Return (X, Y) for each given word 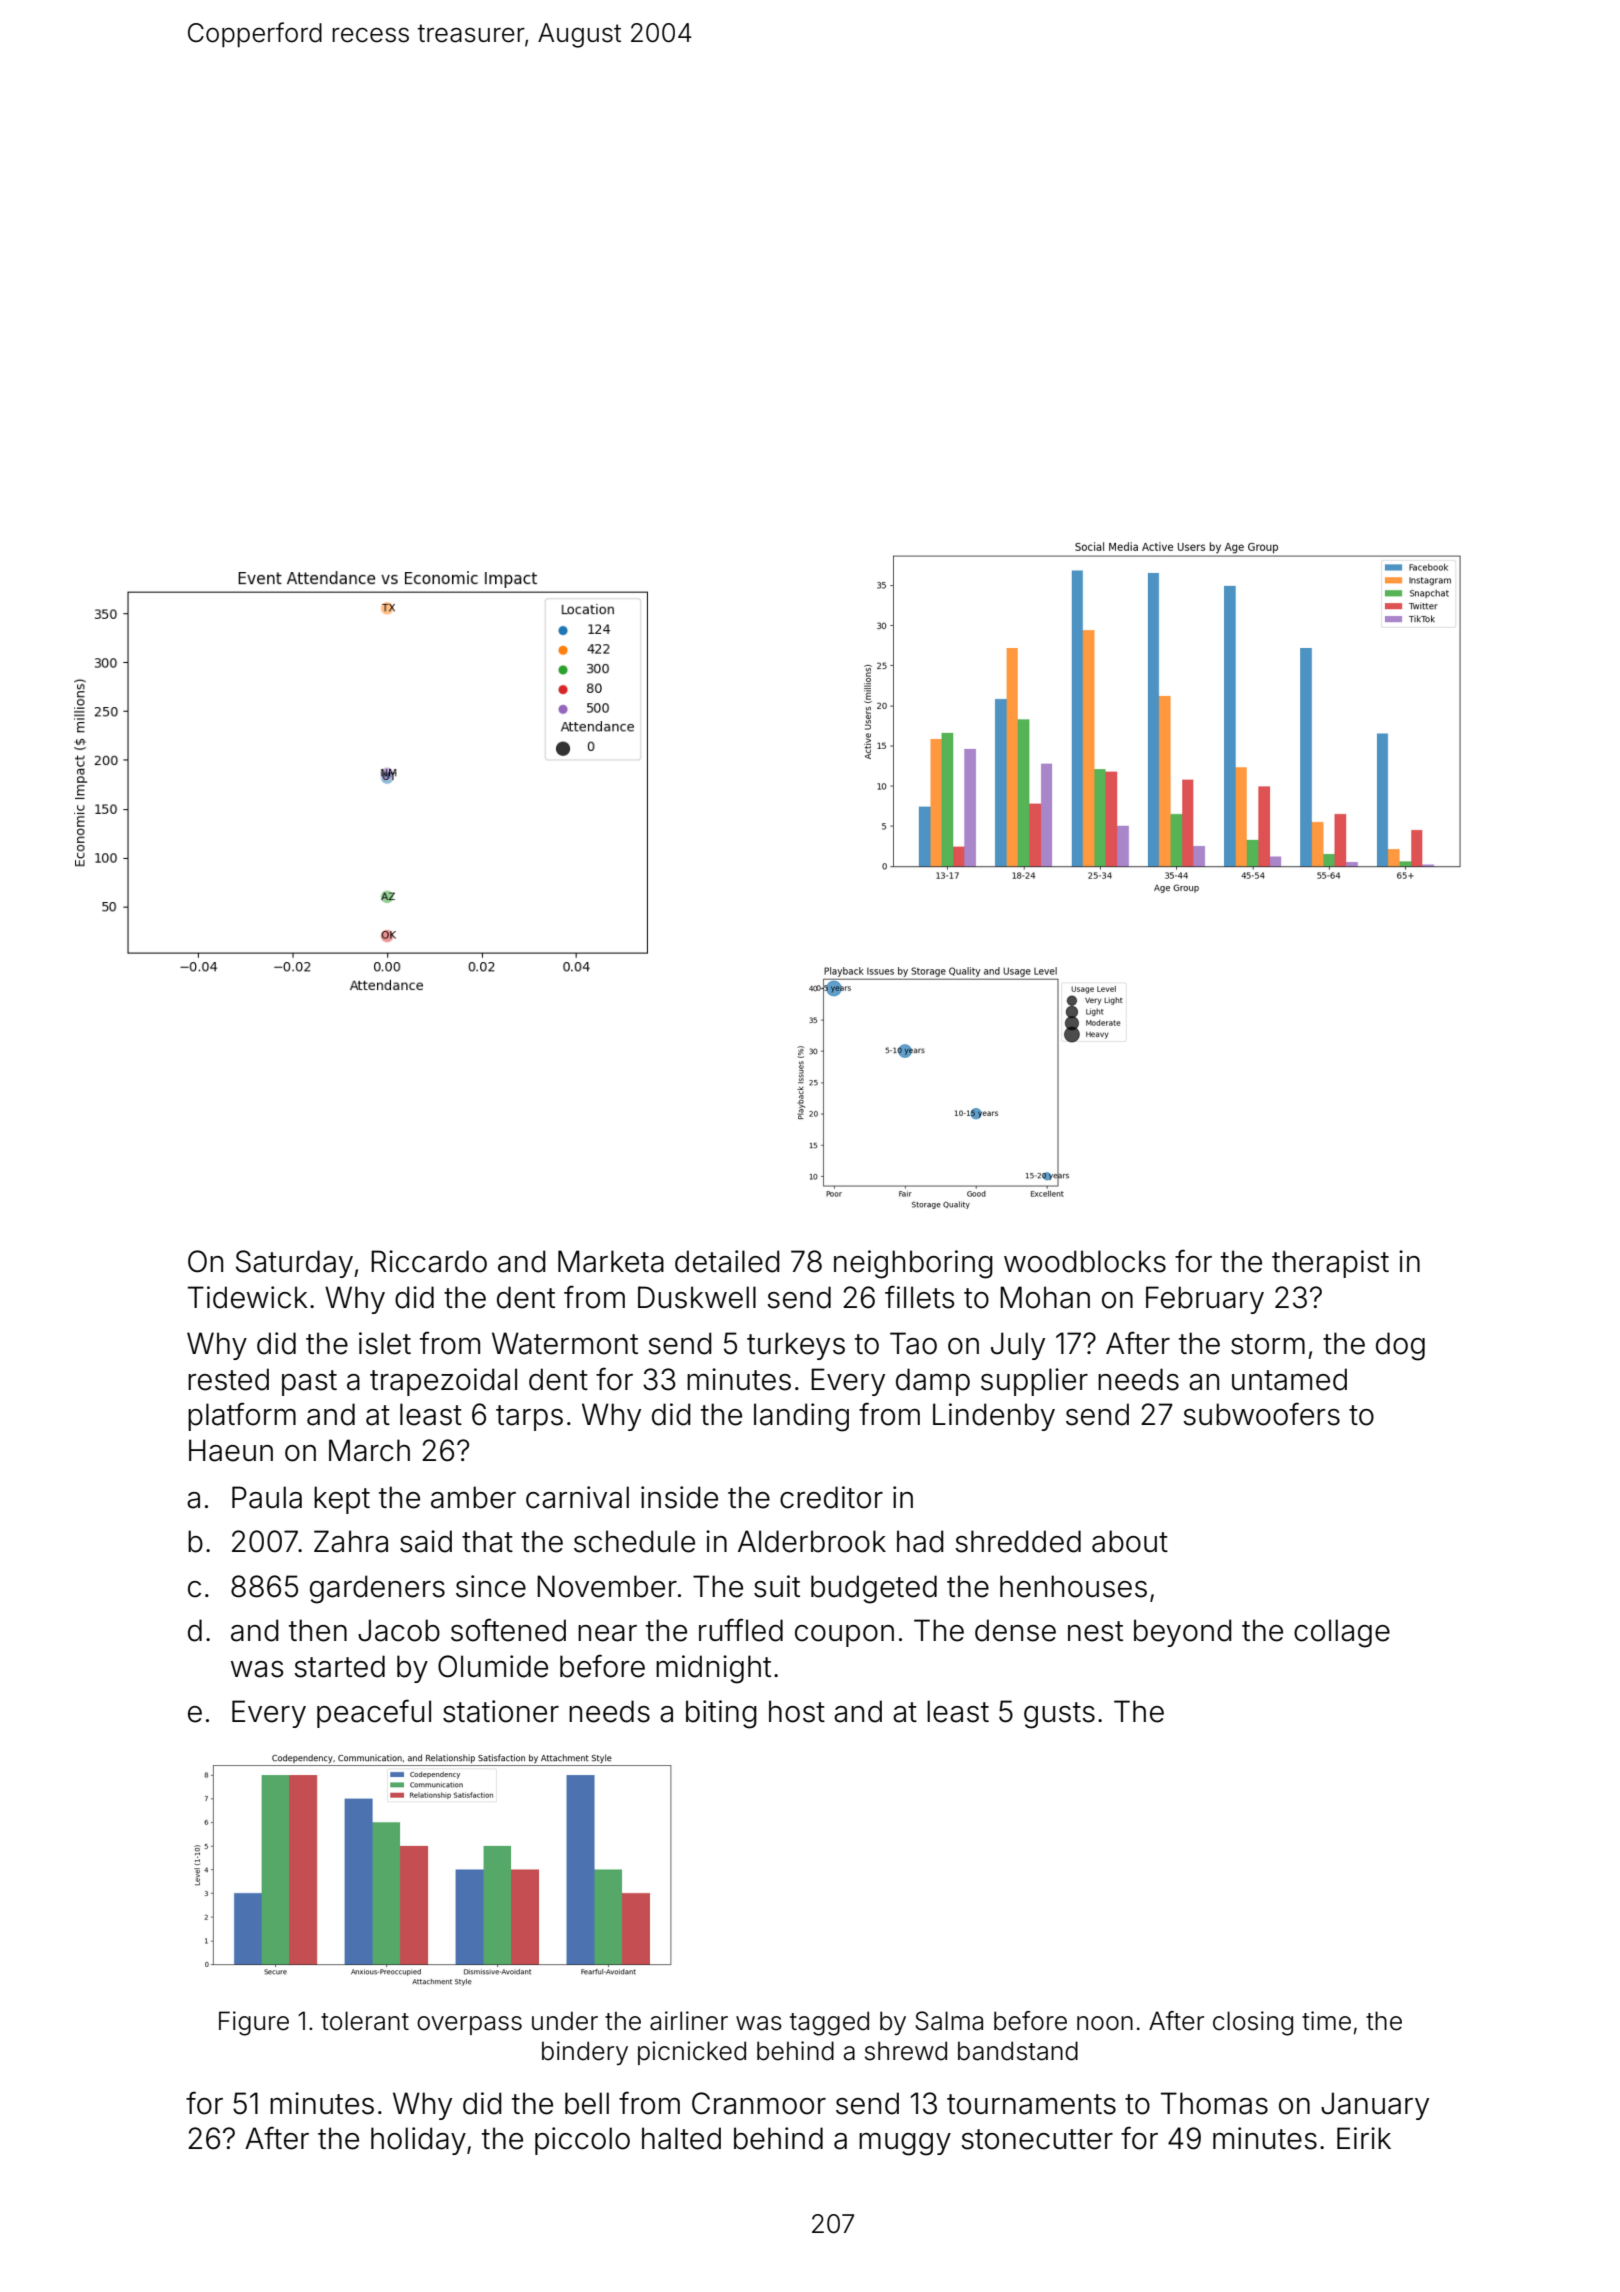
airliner (689, 2021)
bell (587, 2103)
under (565, 2021)
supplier (1034, 1382)
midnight (713, 1669)
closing (1253, 2023)
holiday (418, 2141)
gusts (1059, 1715)
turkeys (796, 1346)
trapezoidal (443, 1382)
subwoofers (1261, 1414)
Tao (913, 1343)
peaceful (374, 1713)
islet (385, 1343)
